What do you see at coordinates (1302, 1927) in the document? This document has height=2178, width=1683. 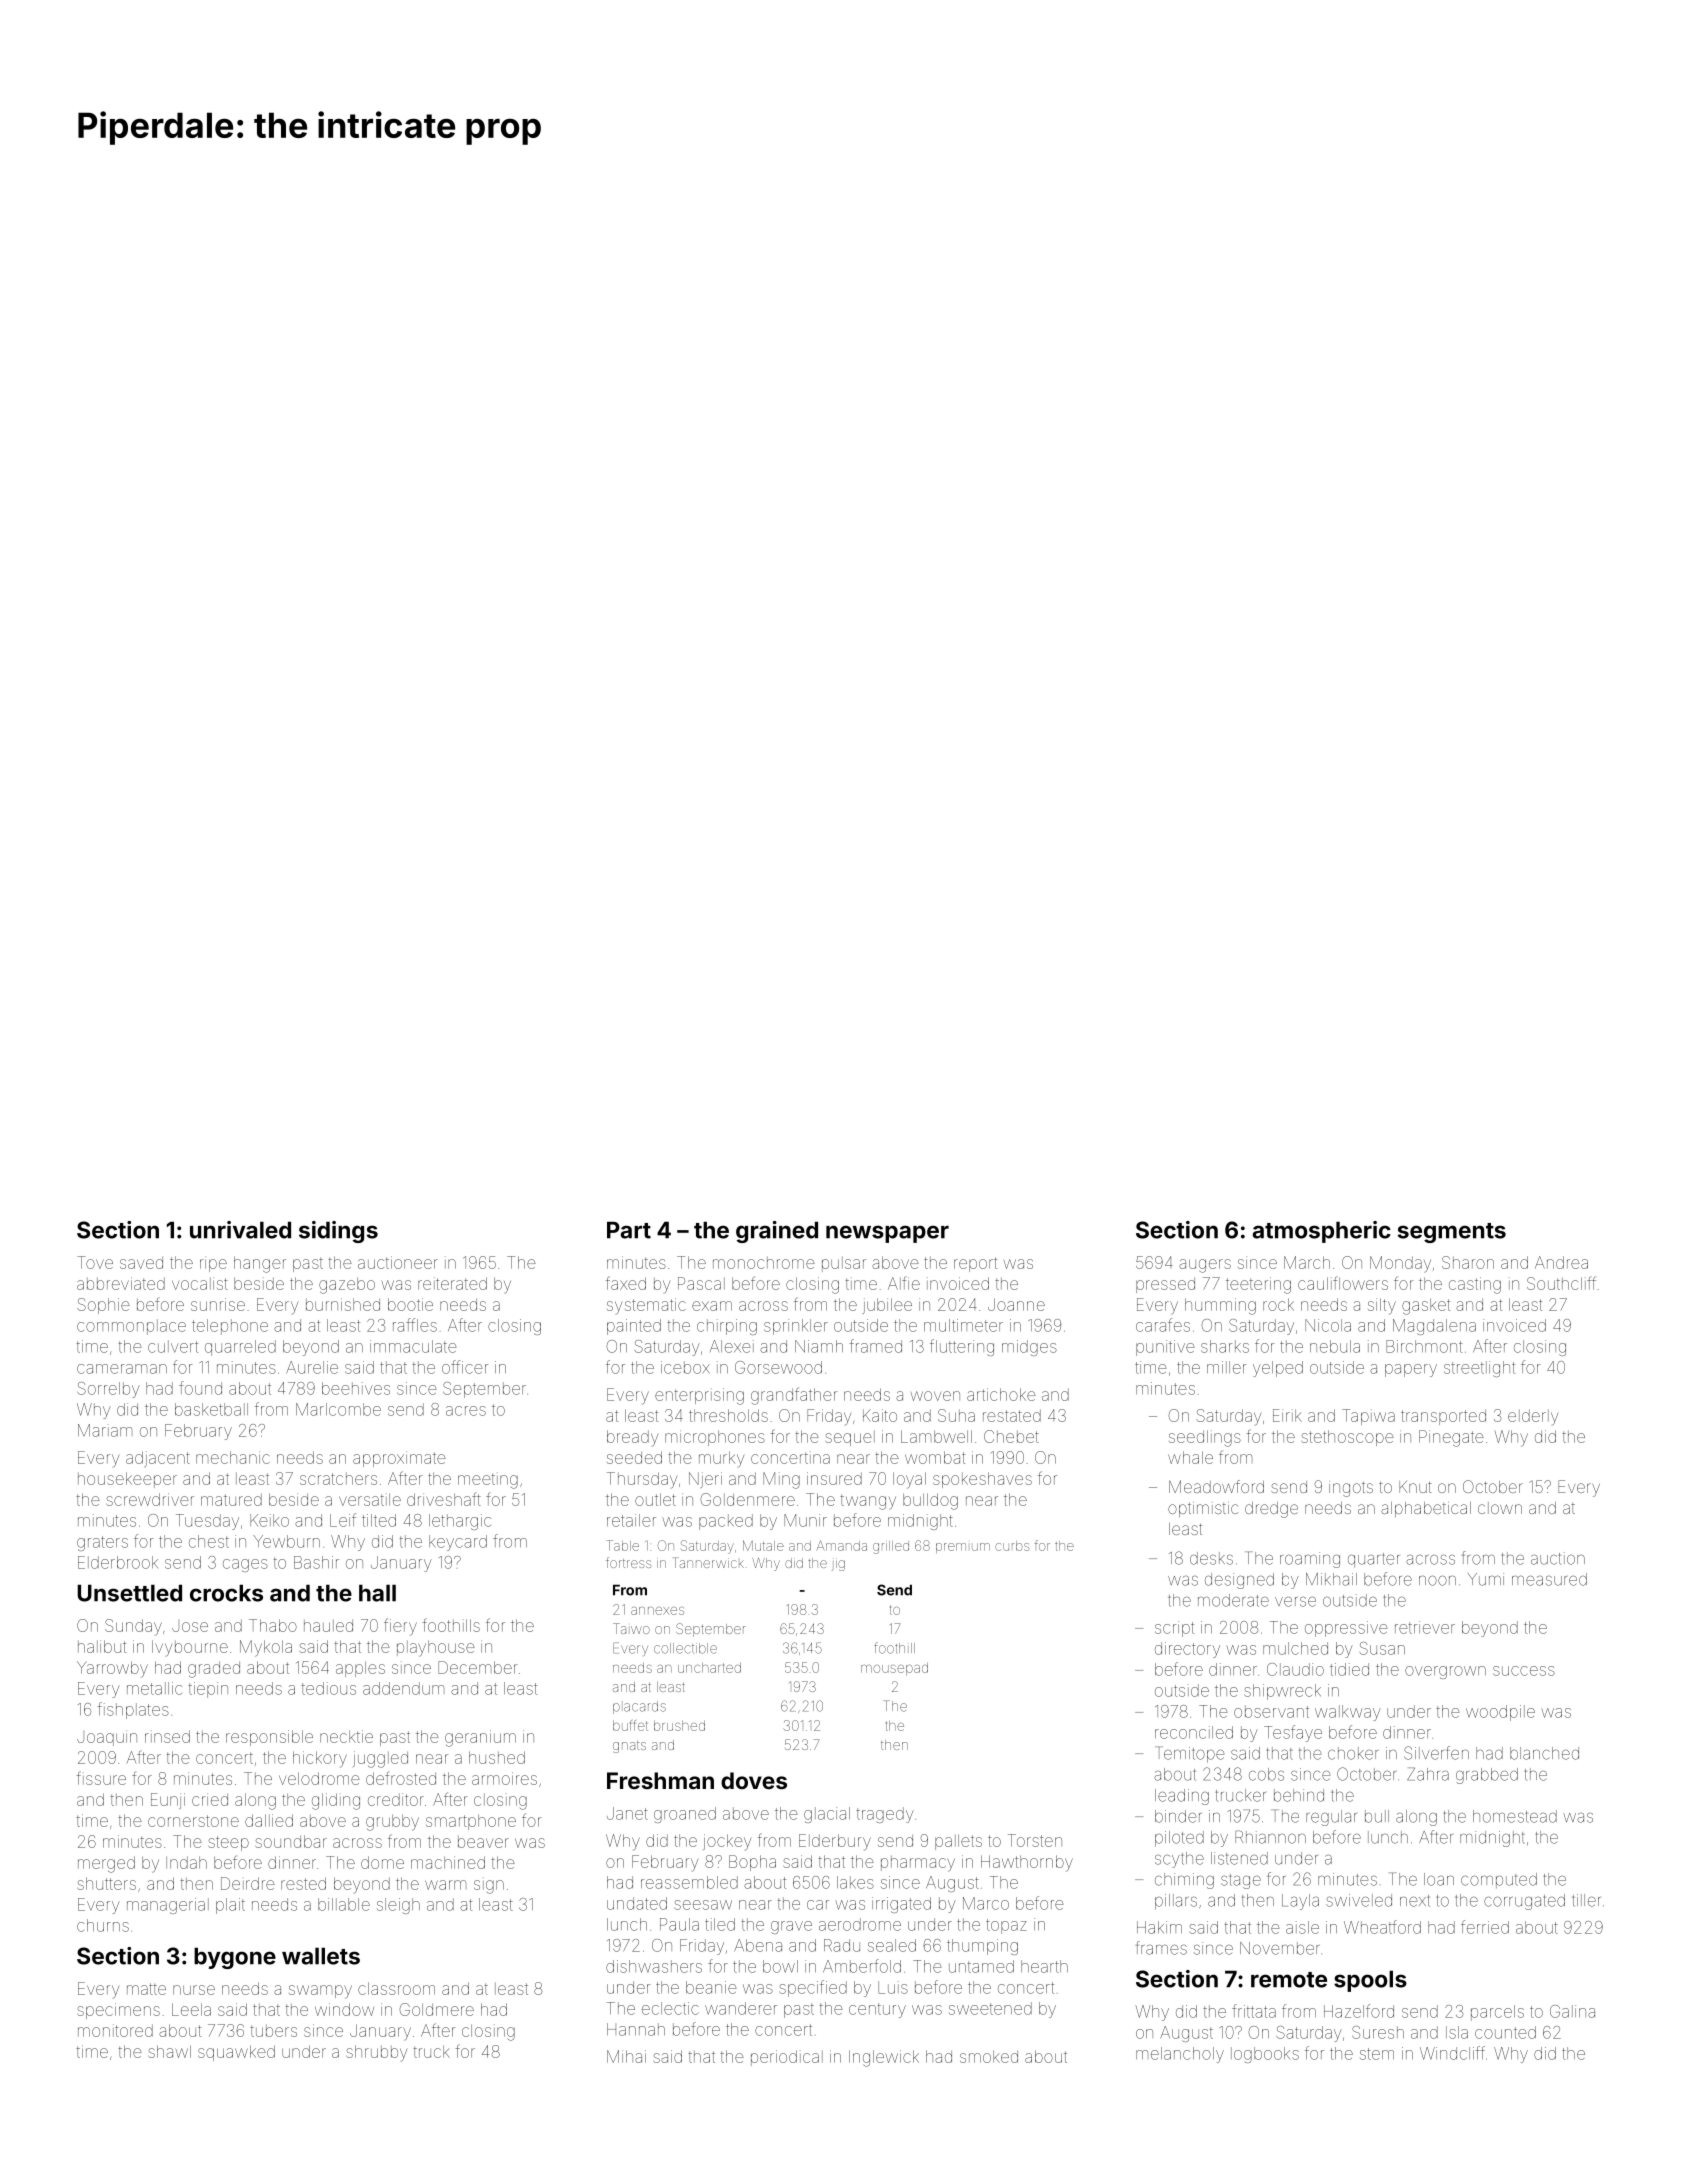 I see `aisle` at bounding box center [1302, 1927].
